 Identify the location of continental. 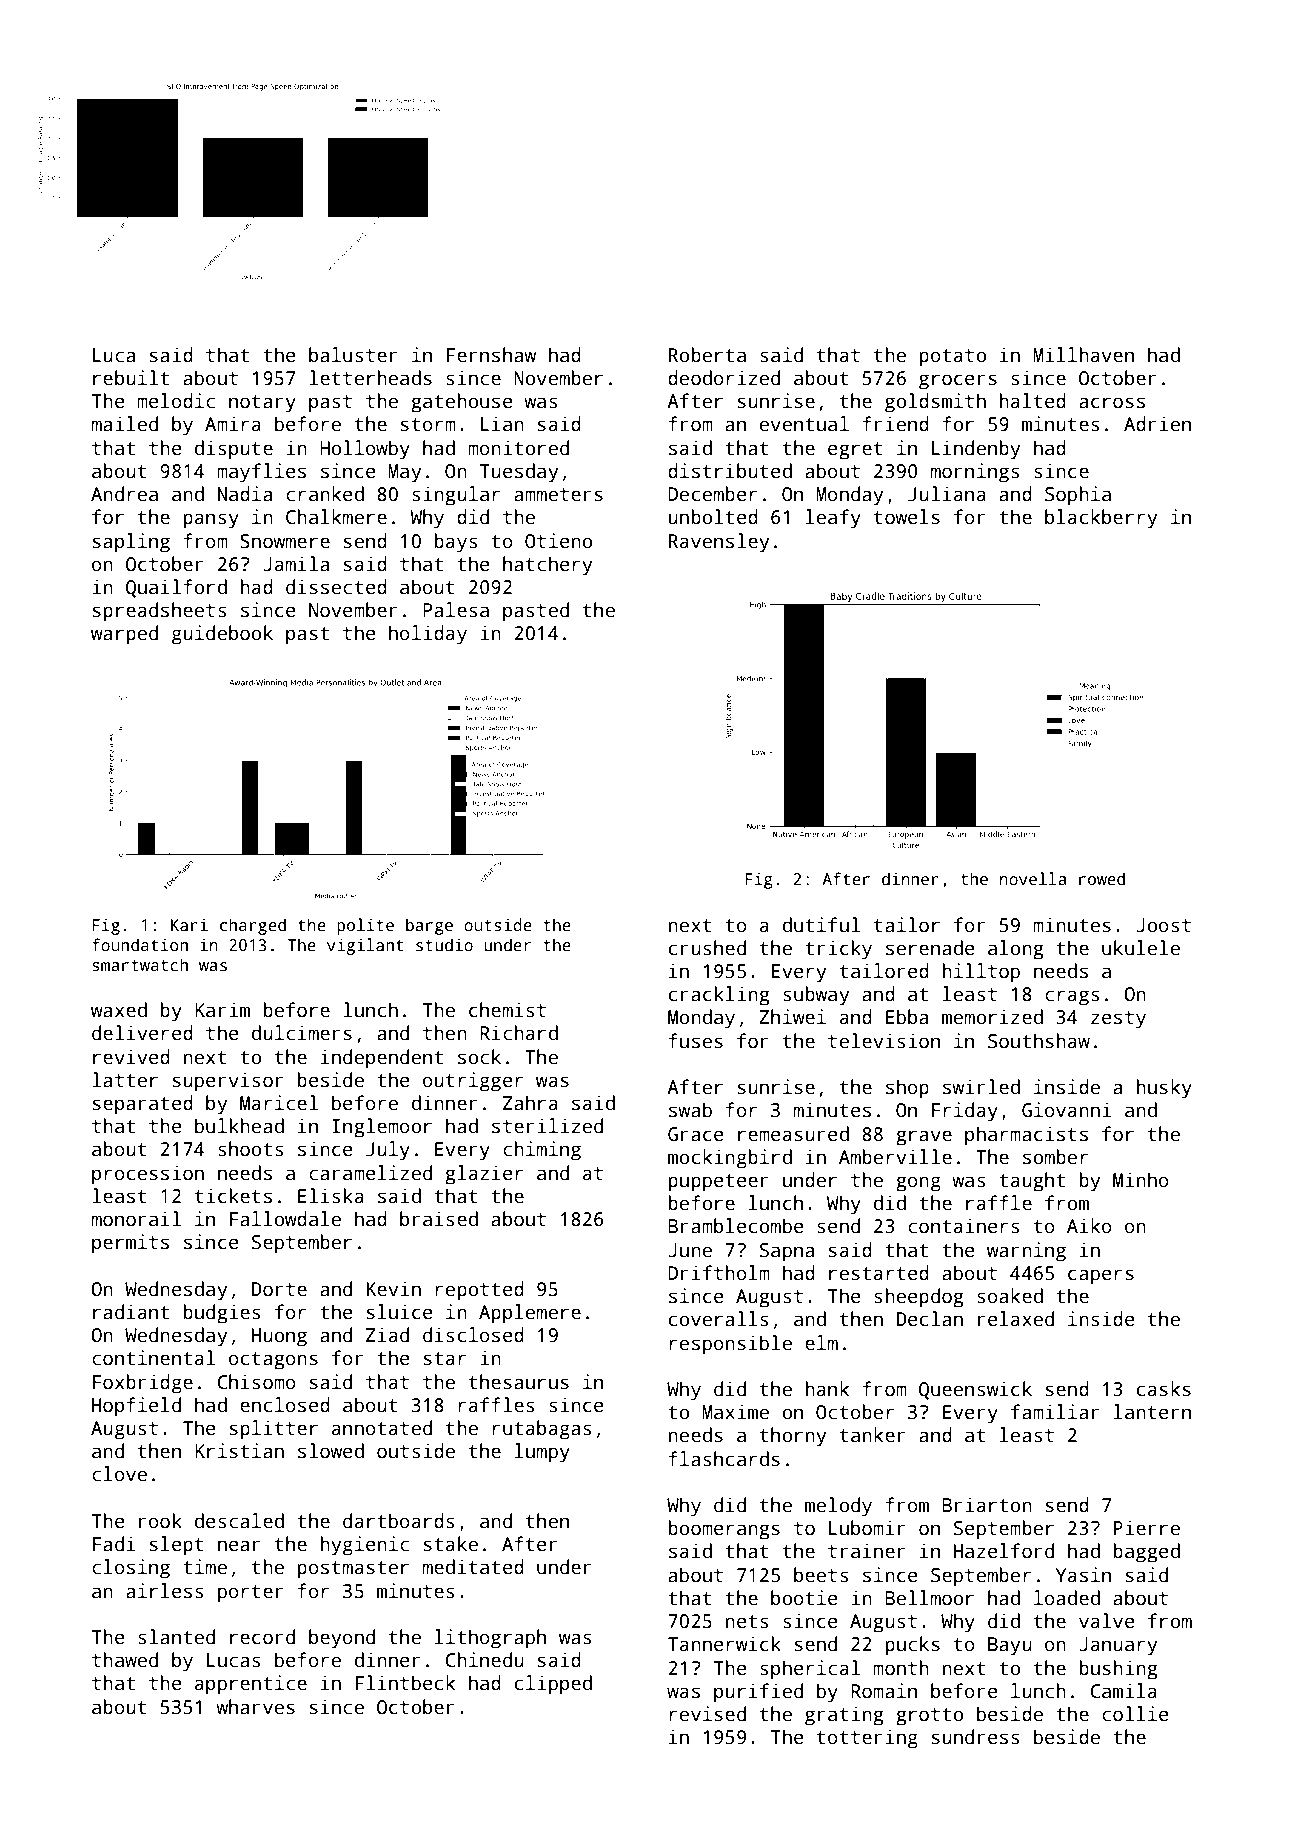
(153, 1358).
